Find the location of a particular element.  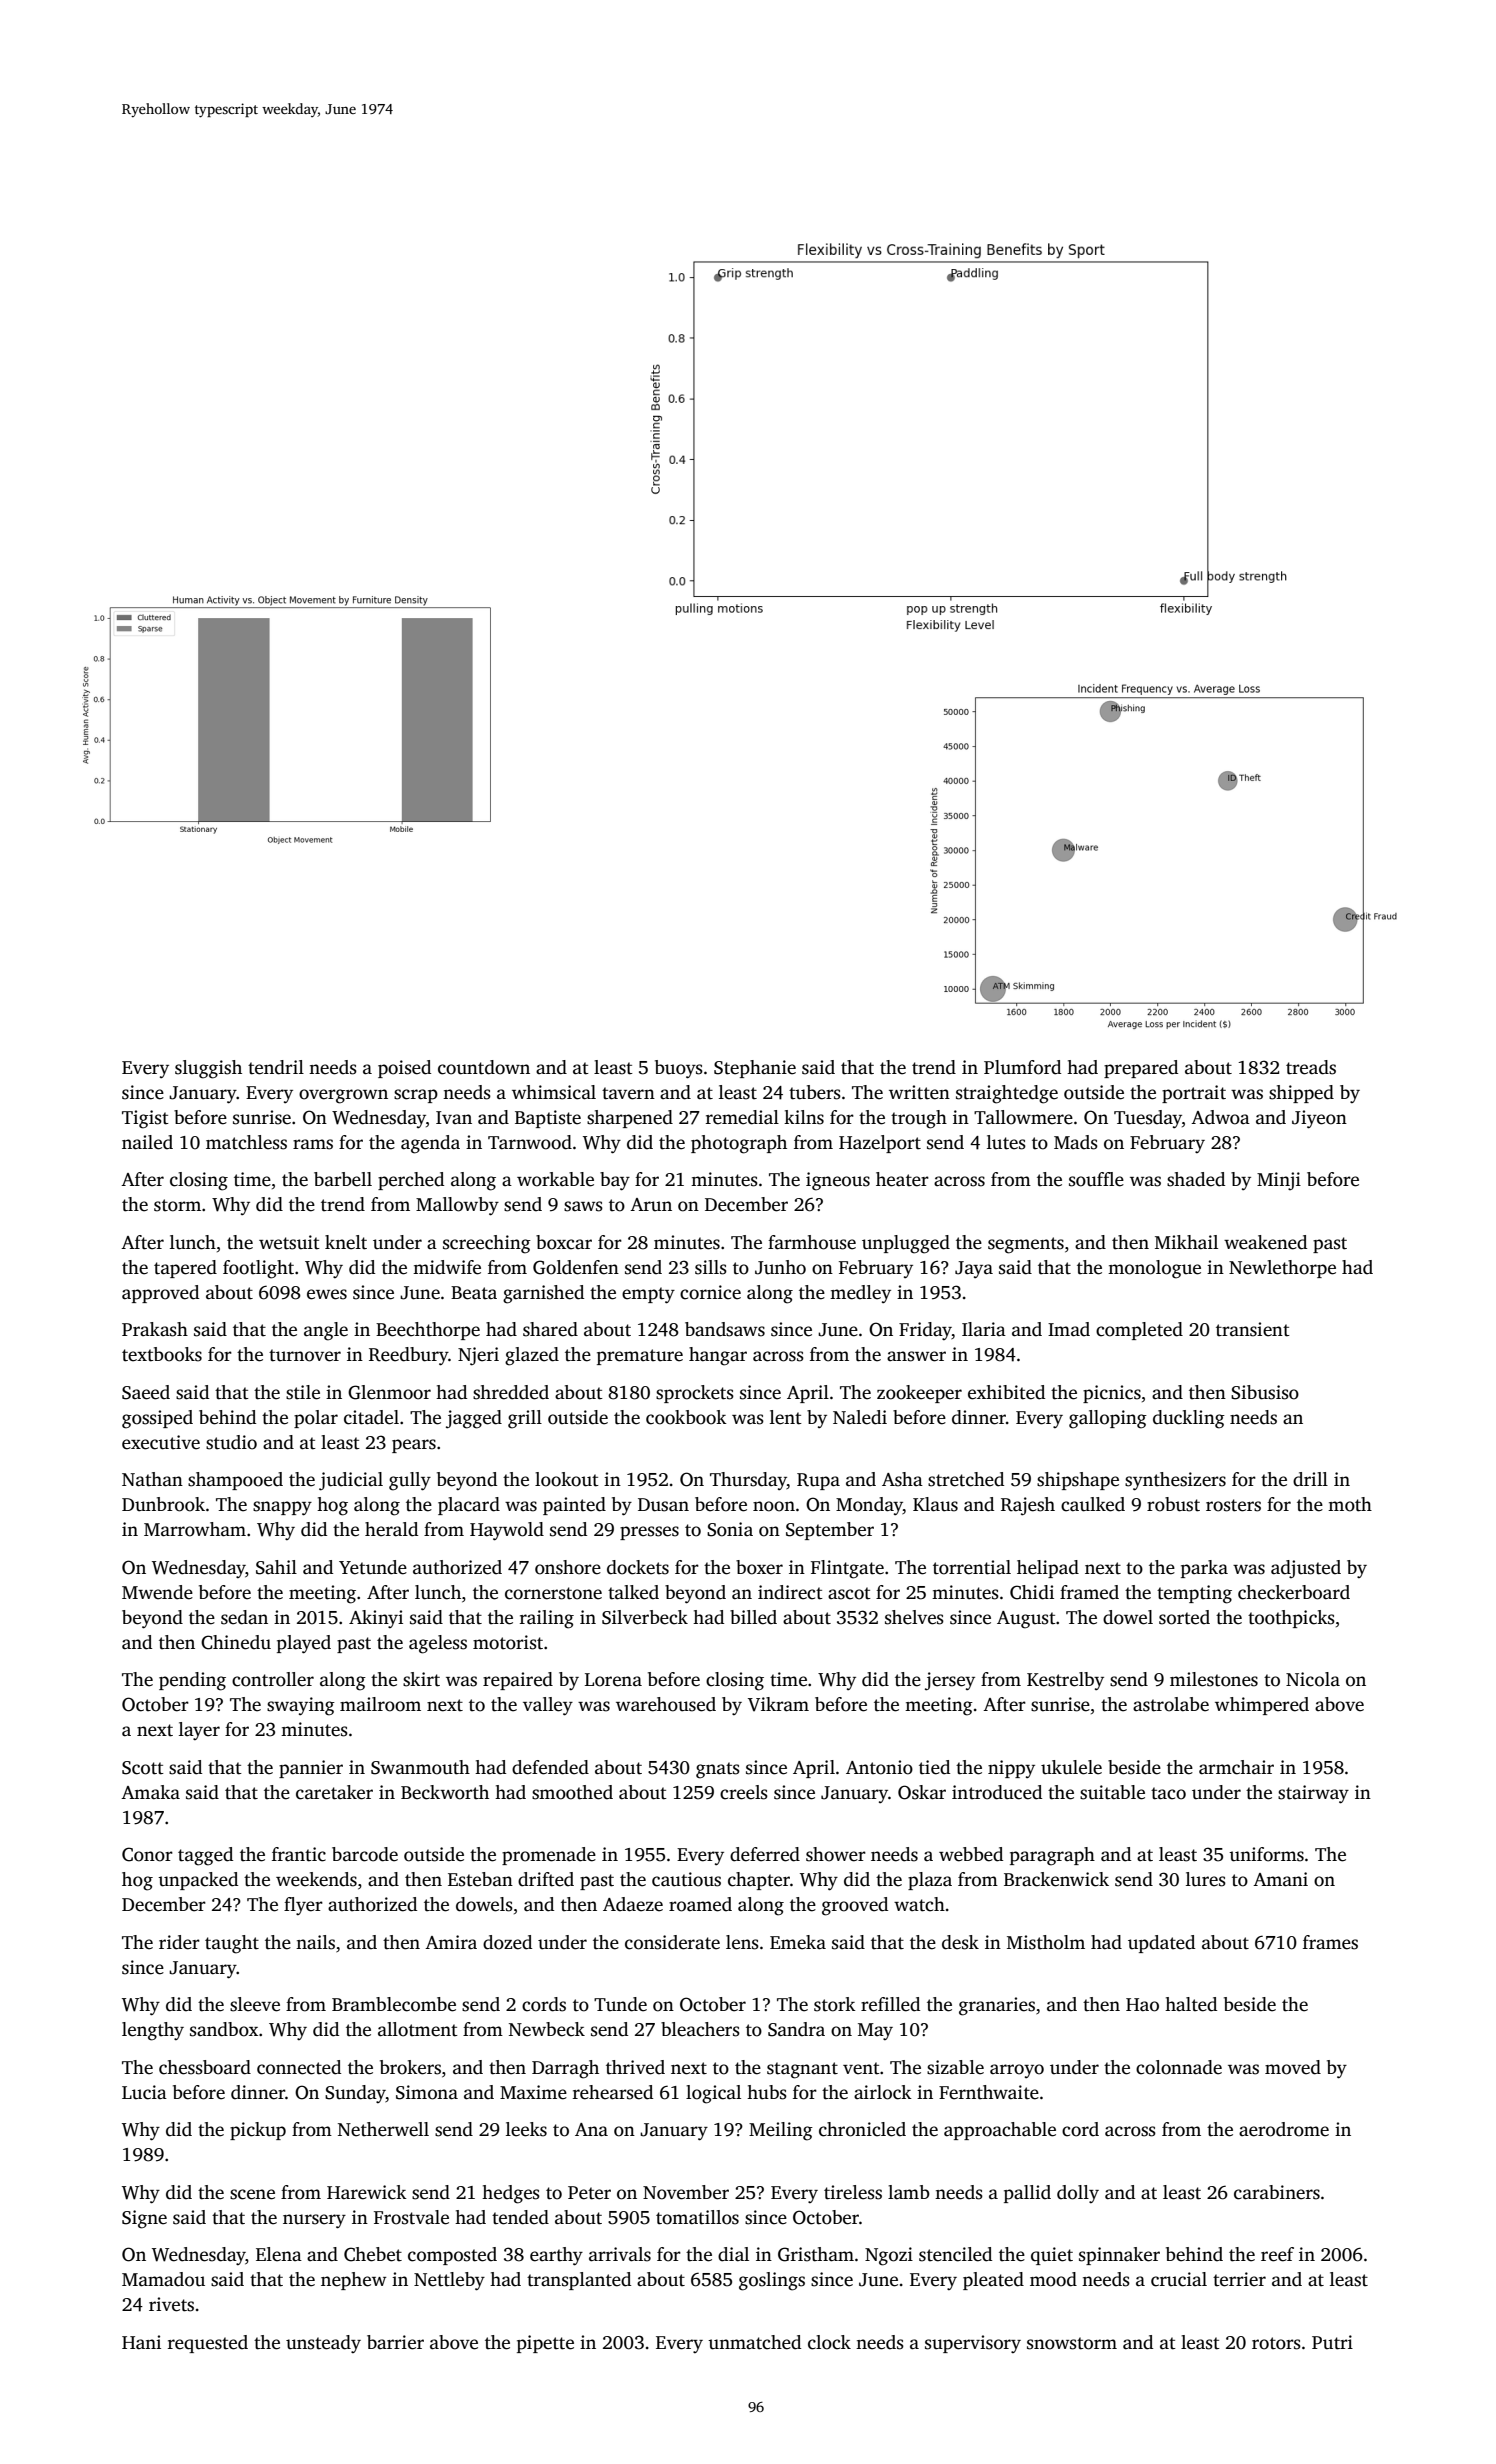

nailed is located at coordinates (147, 1142).
